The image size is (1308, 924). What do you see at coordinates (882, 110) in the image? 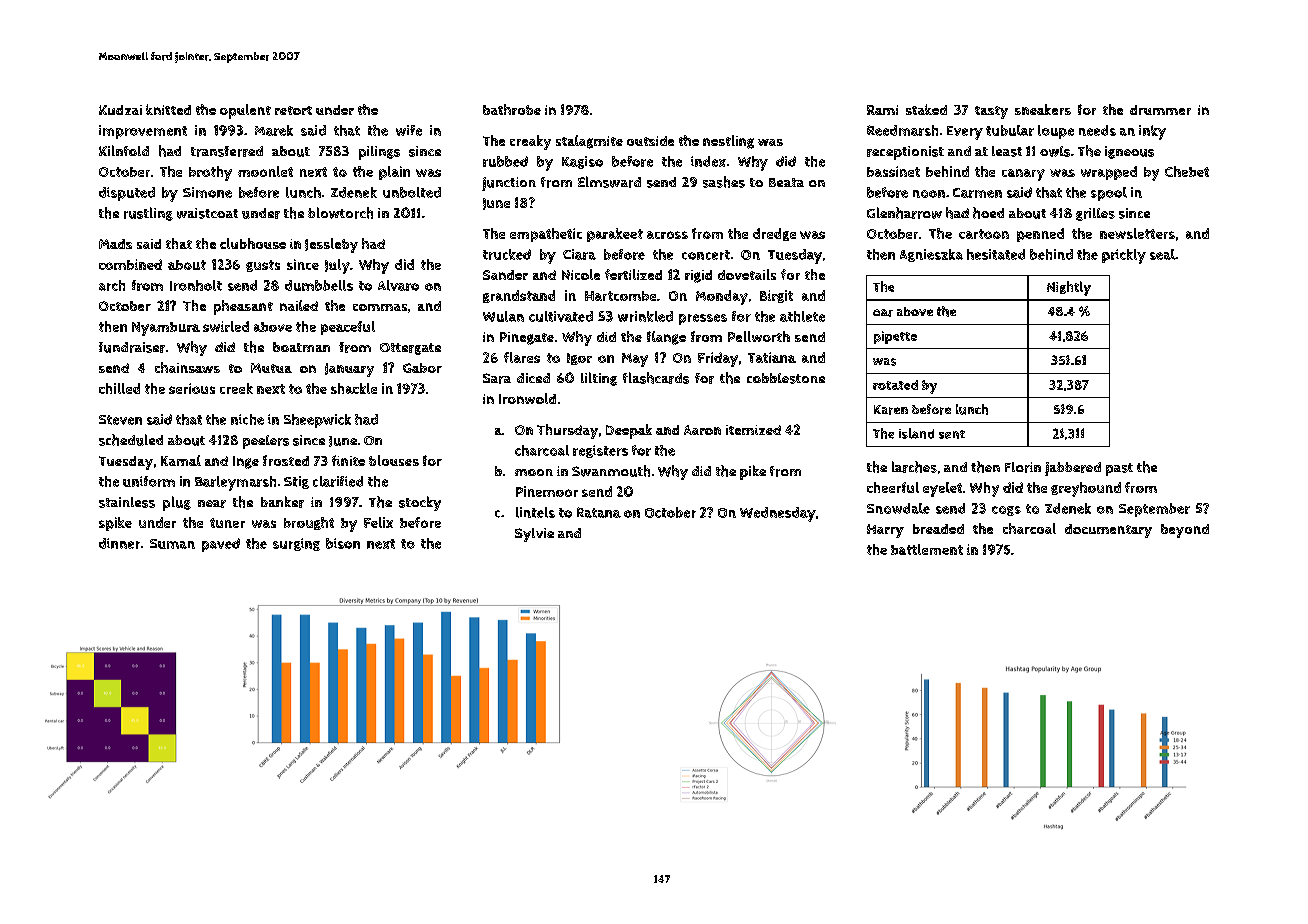
I see `Rami` at bounding box center [882, 110].
